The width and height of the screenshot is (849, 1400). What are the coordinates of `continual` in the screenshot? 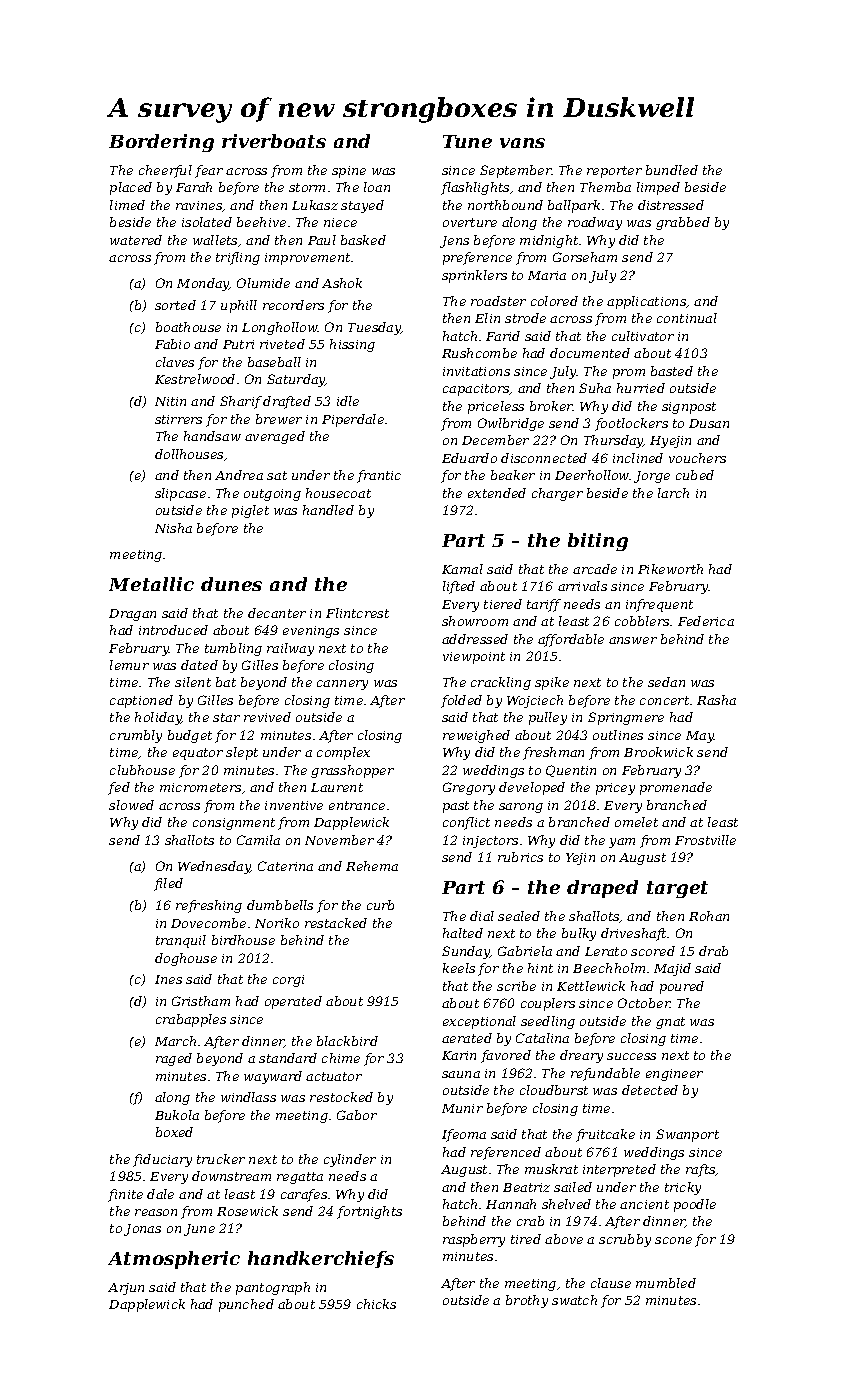 It's located at (687, 318).
